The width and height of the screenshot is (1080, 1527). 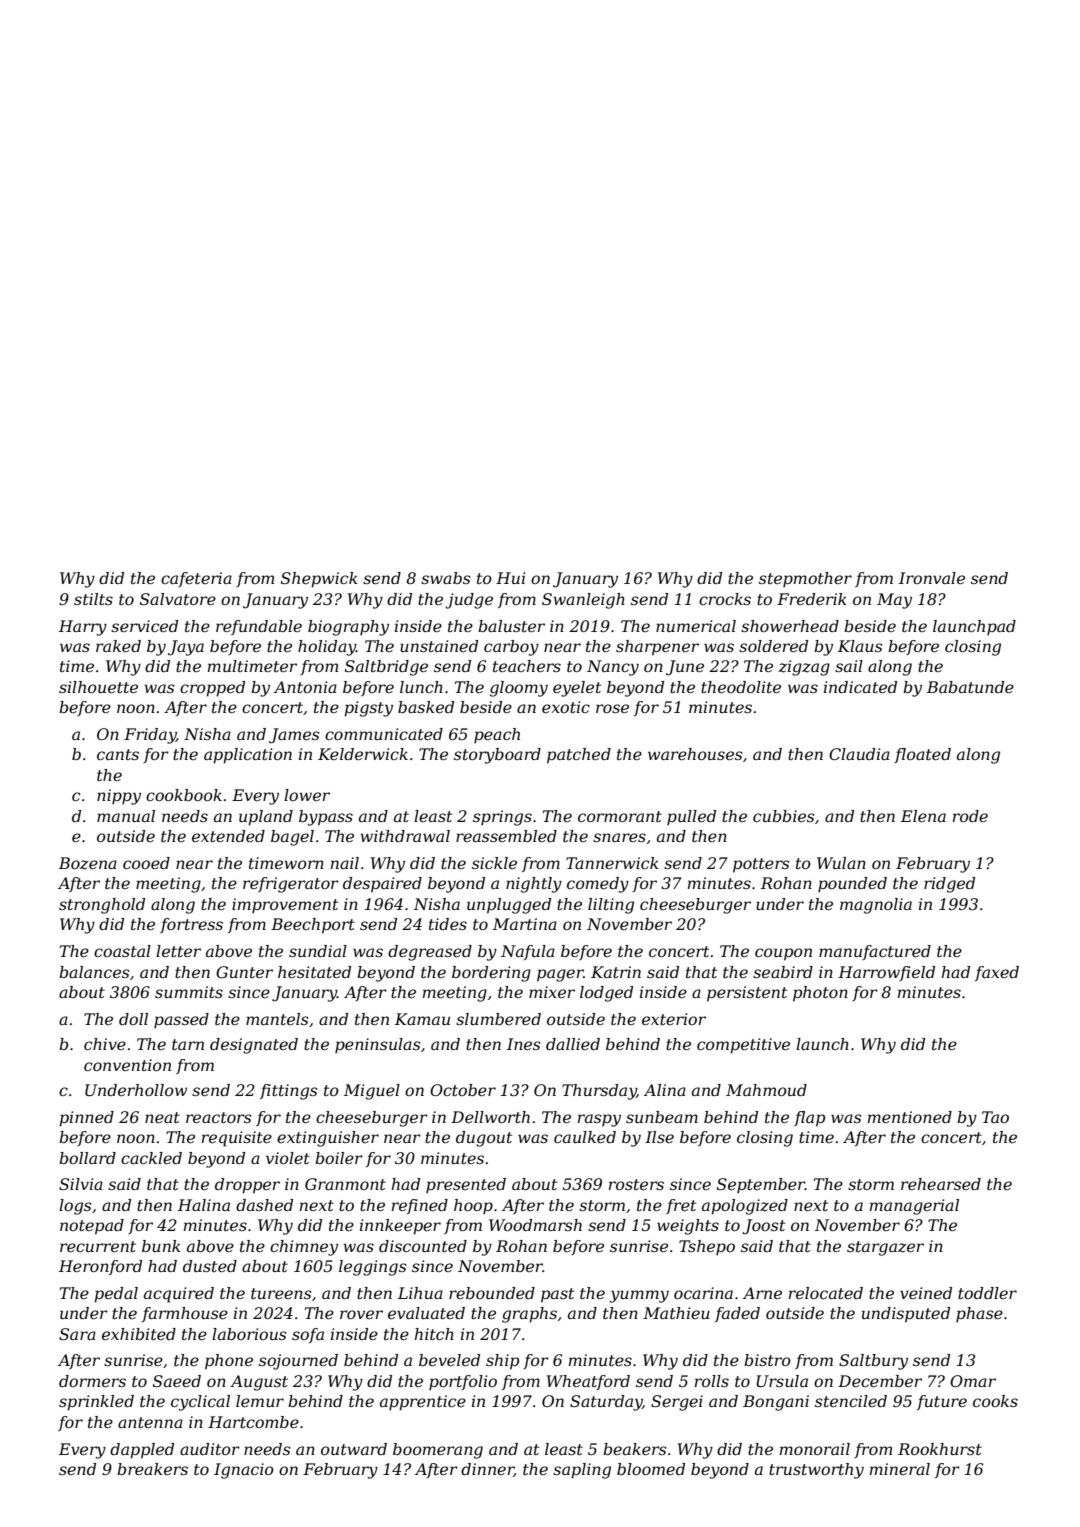 I want to click on fittings, so click(x=289, y=1092).
